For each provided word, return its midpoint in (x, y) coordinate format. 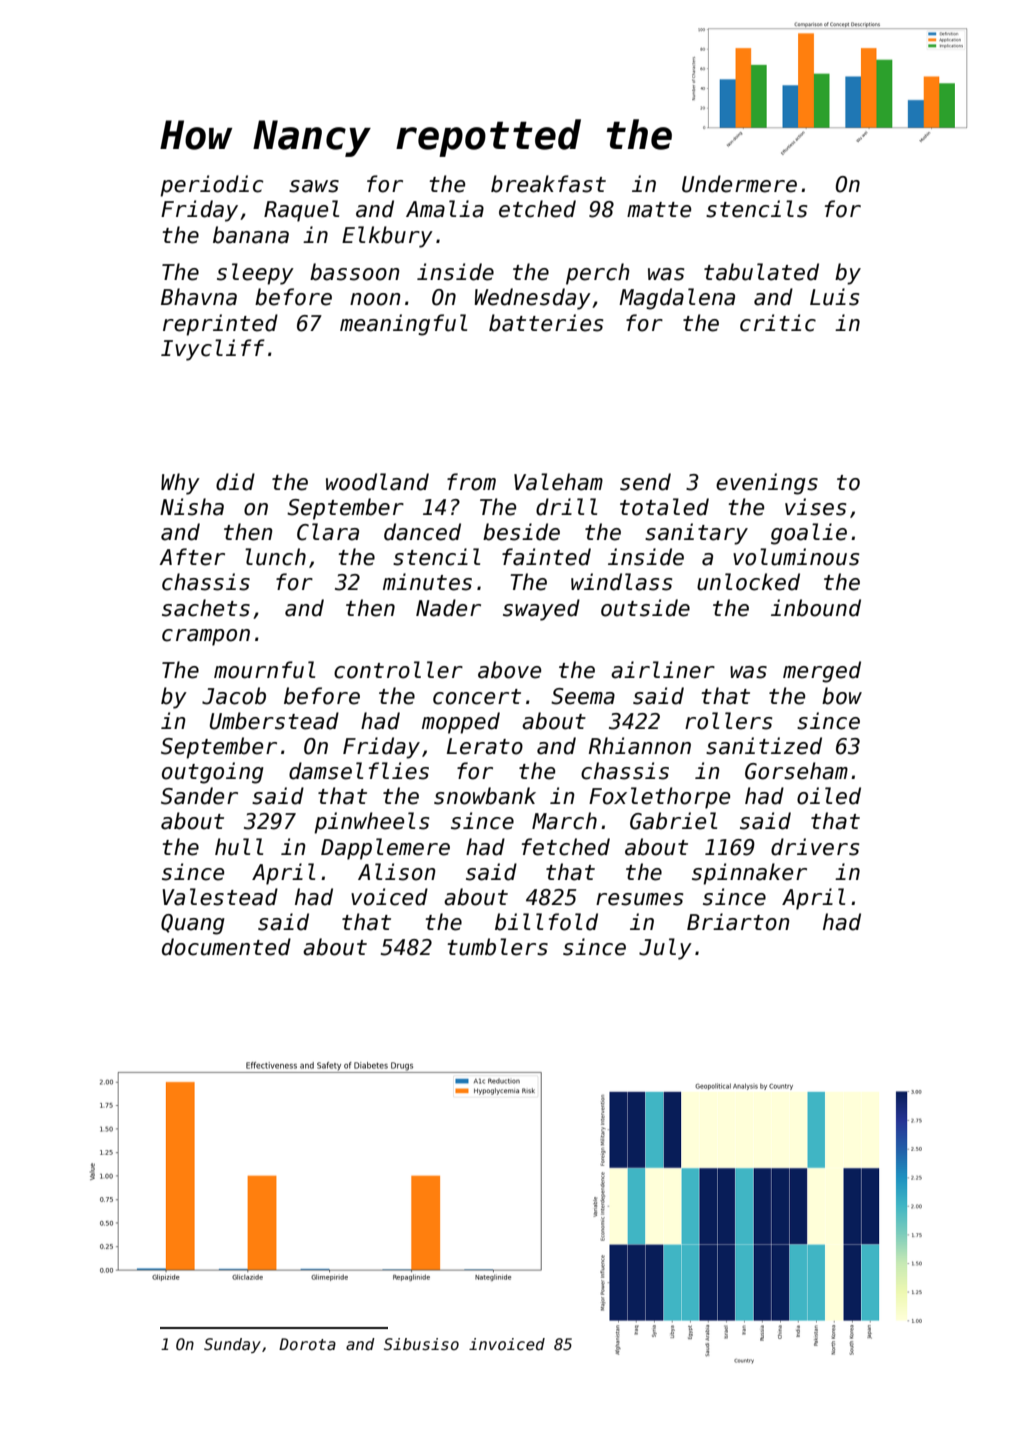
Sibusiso (421, 1344)
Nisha (192, 507)
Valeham (558, 482)
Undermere (739, 184)
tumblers (497, 947)
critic (778, 323)
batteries (546, 323)
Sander (199, 796)
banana (251, 235)
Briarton (738, 922)
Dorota (307, 1344)
